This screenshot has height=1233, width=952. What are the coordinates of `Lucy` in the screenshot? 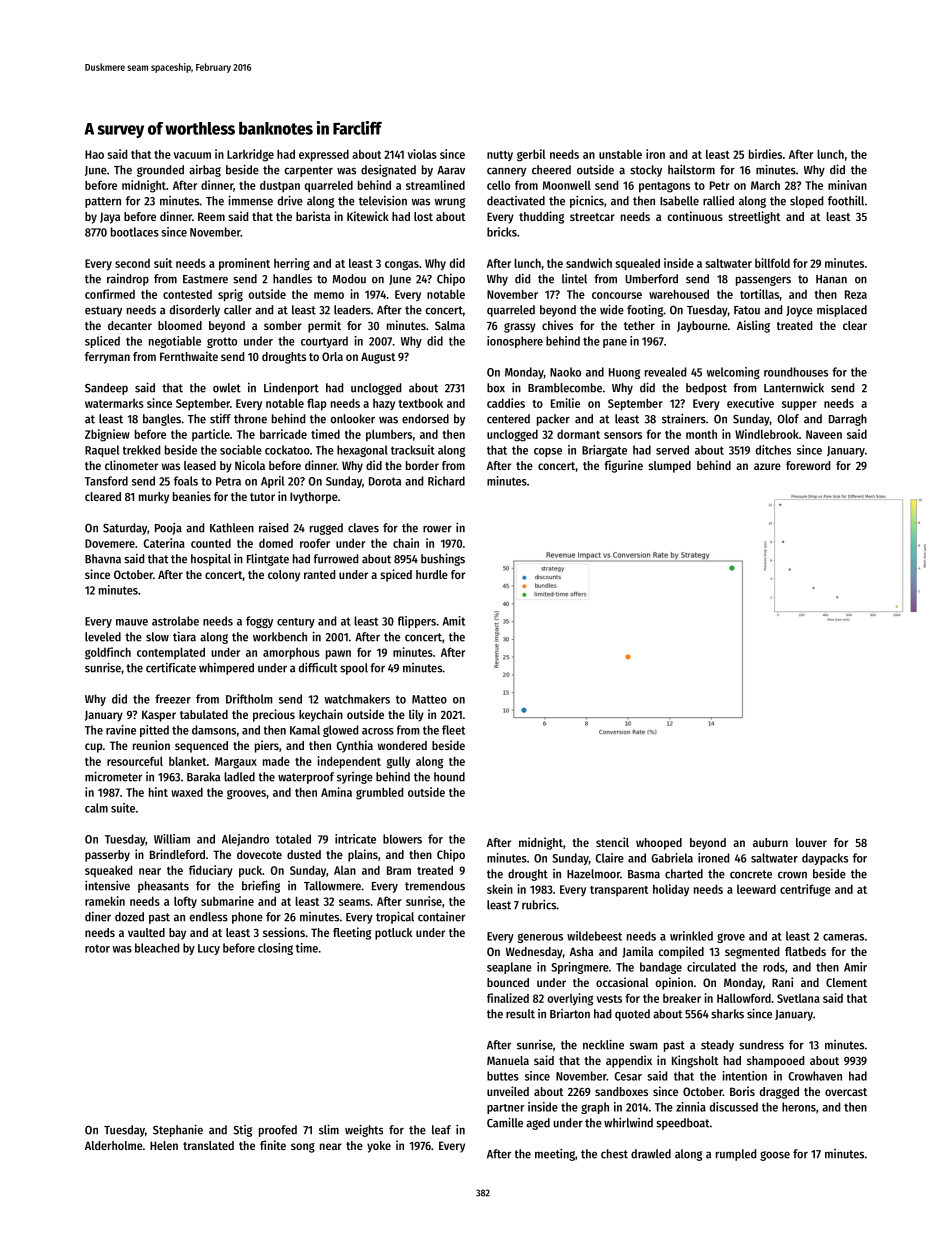 It's located at (209, 949).
